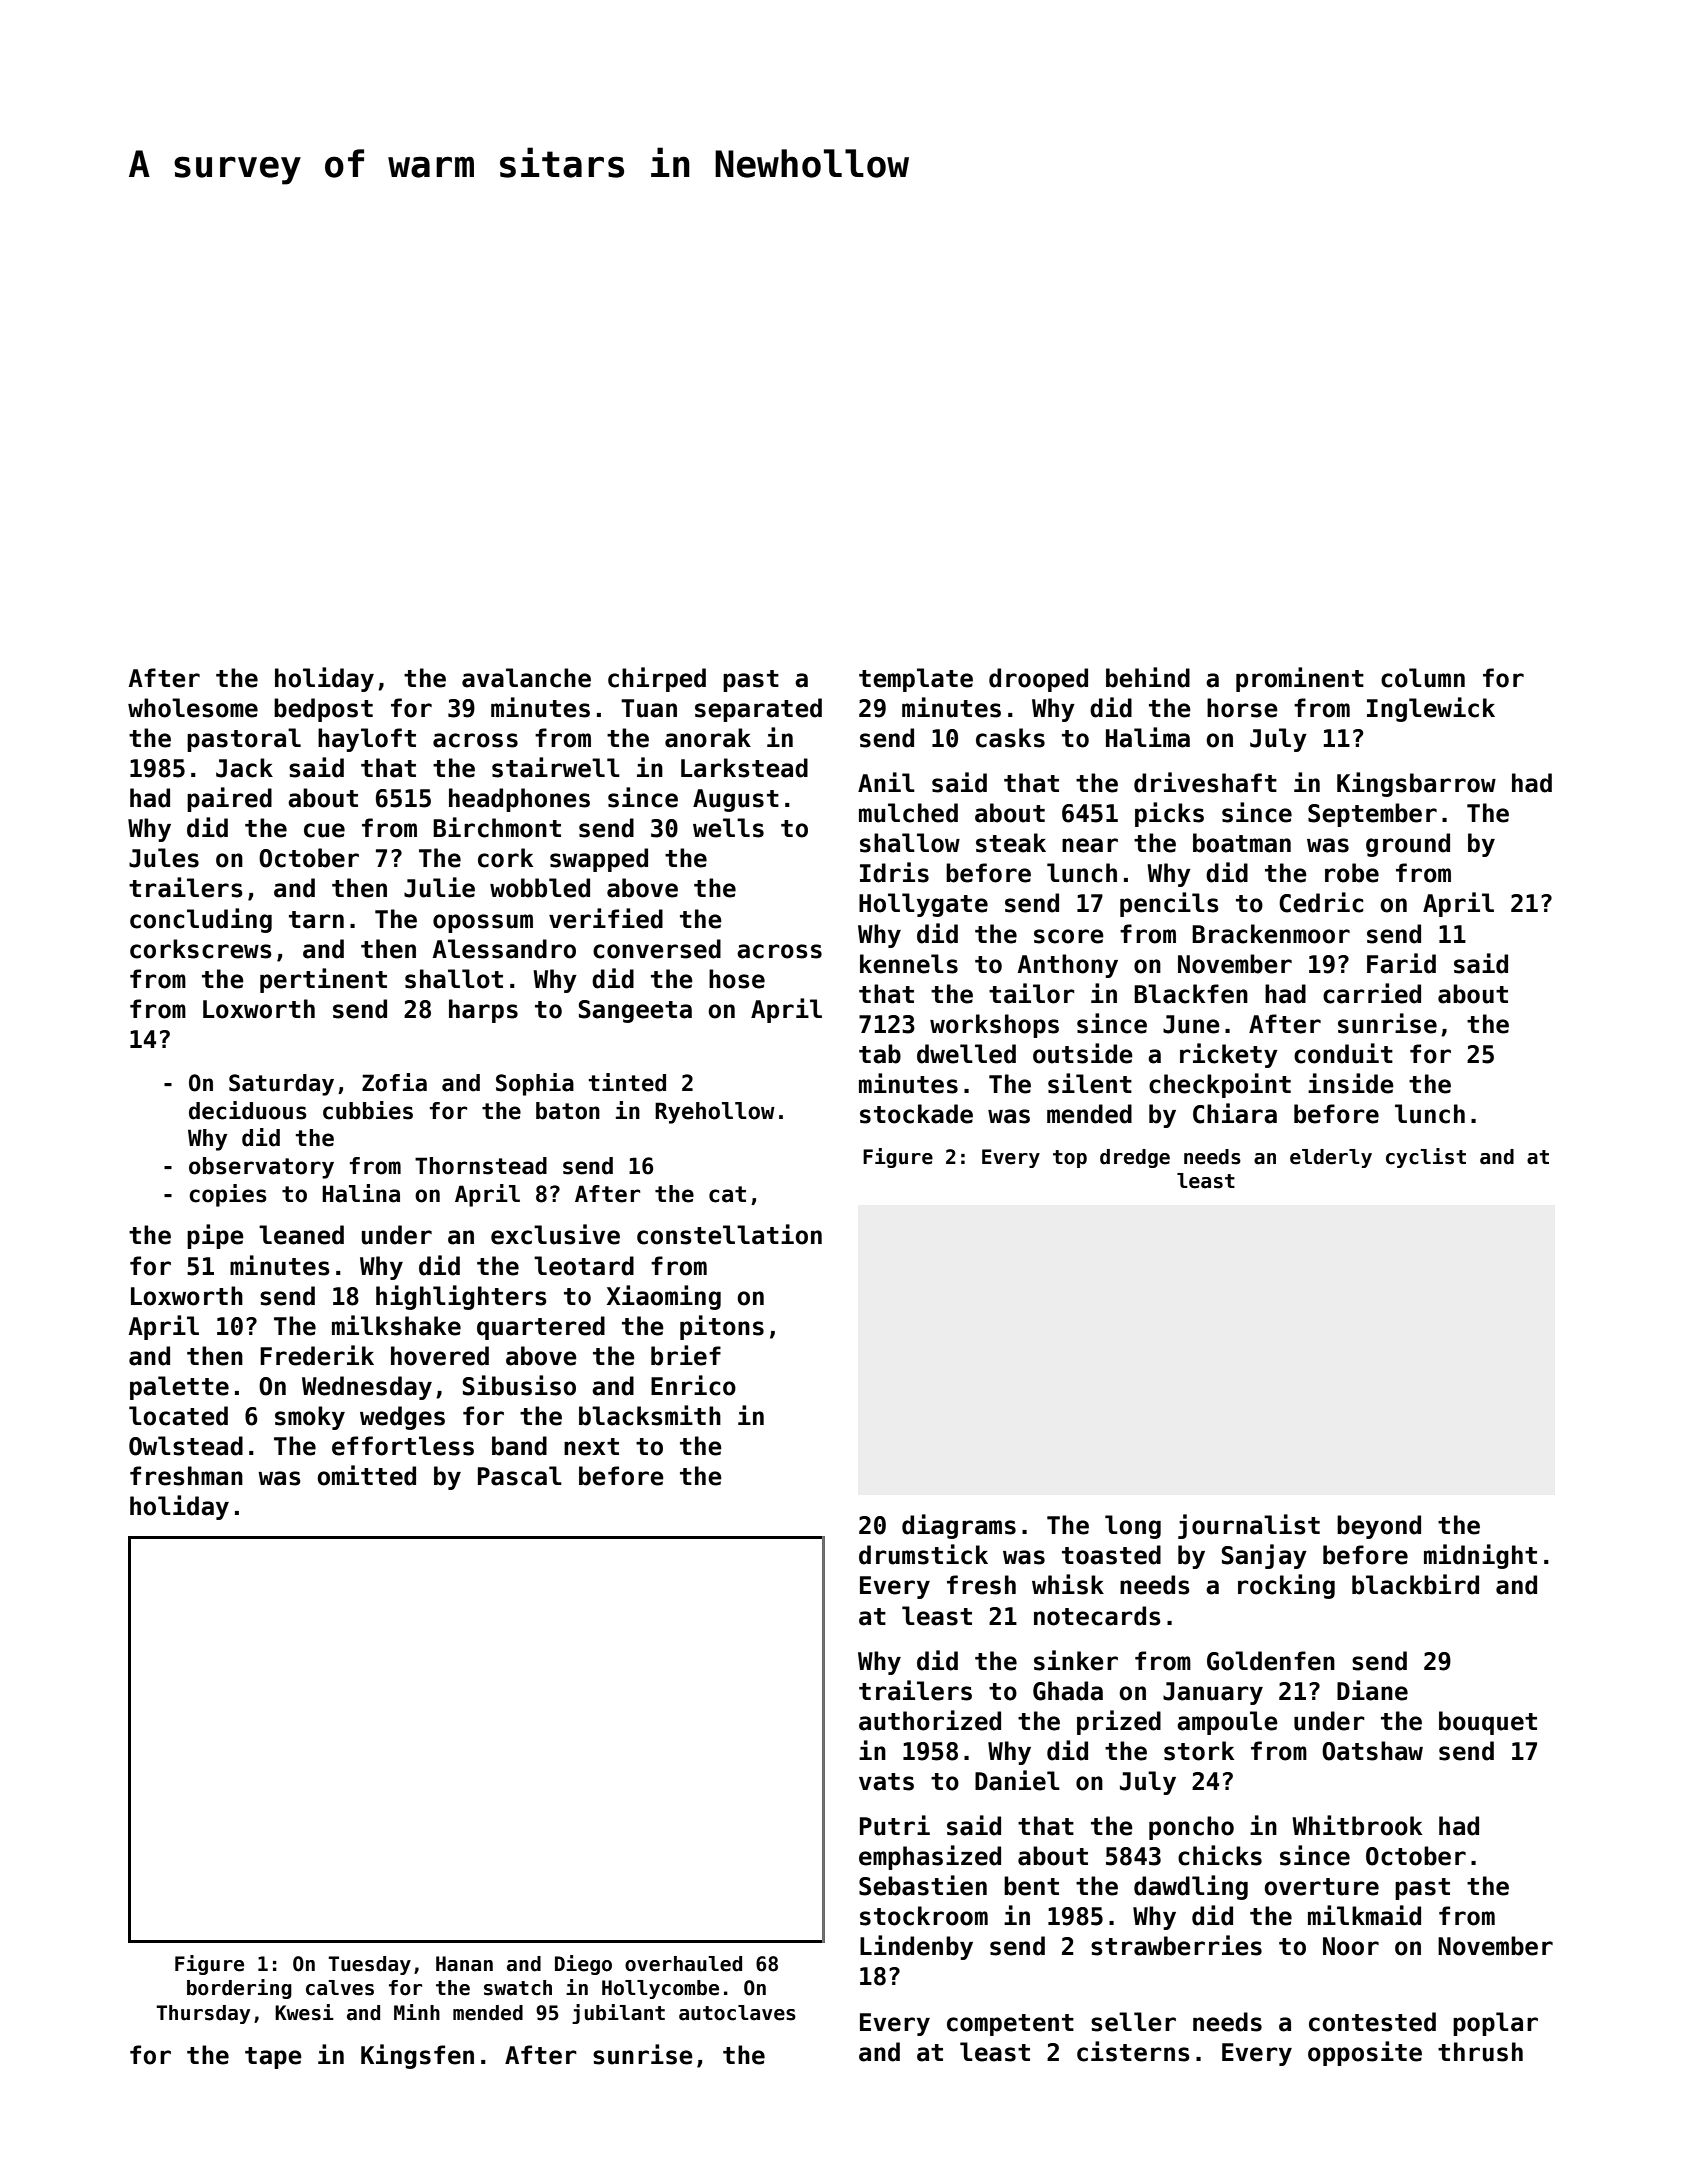  Describe the element at coordinates (454, 979) in the screenshot. I see `shallot` at that location.
